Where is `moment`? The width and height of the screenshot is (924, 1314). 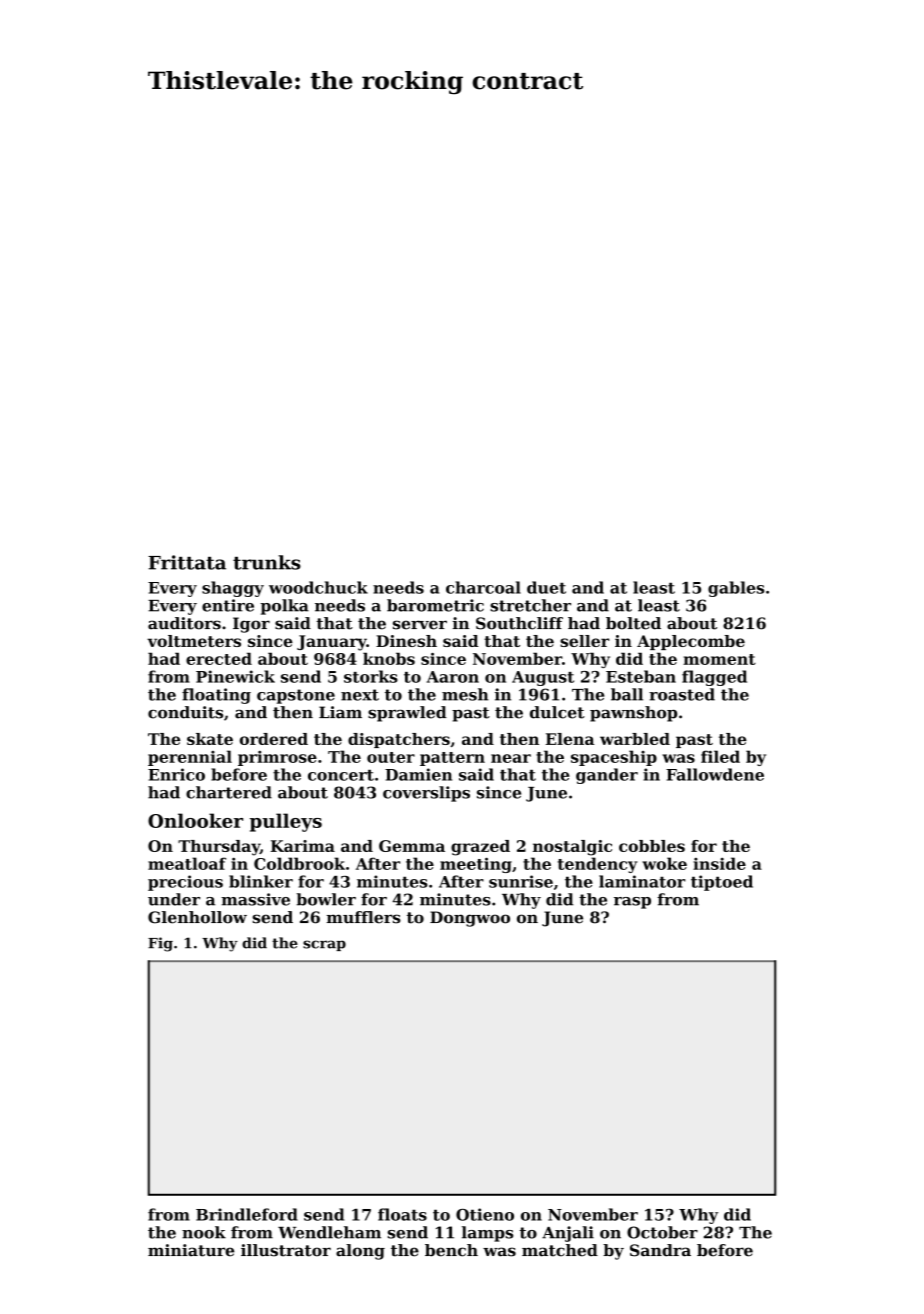 moment is located at coordinates (719, 659).
